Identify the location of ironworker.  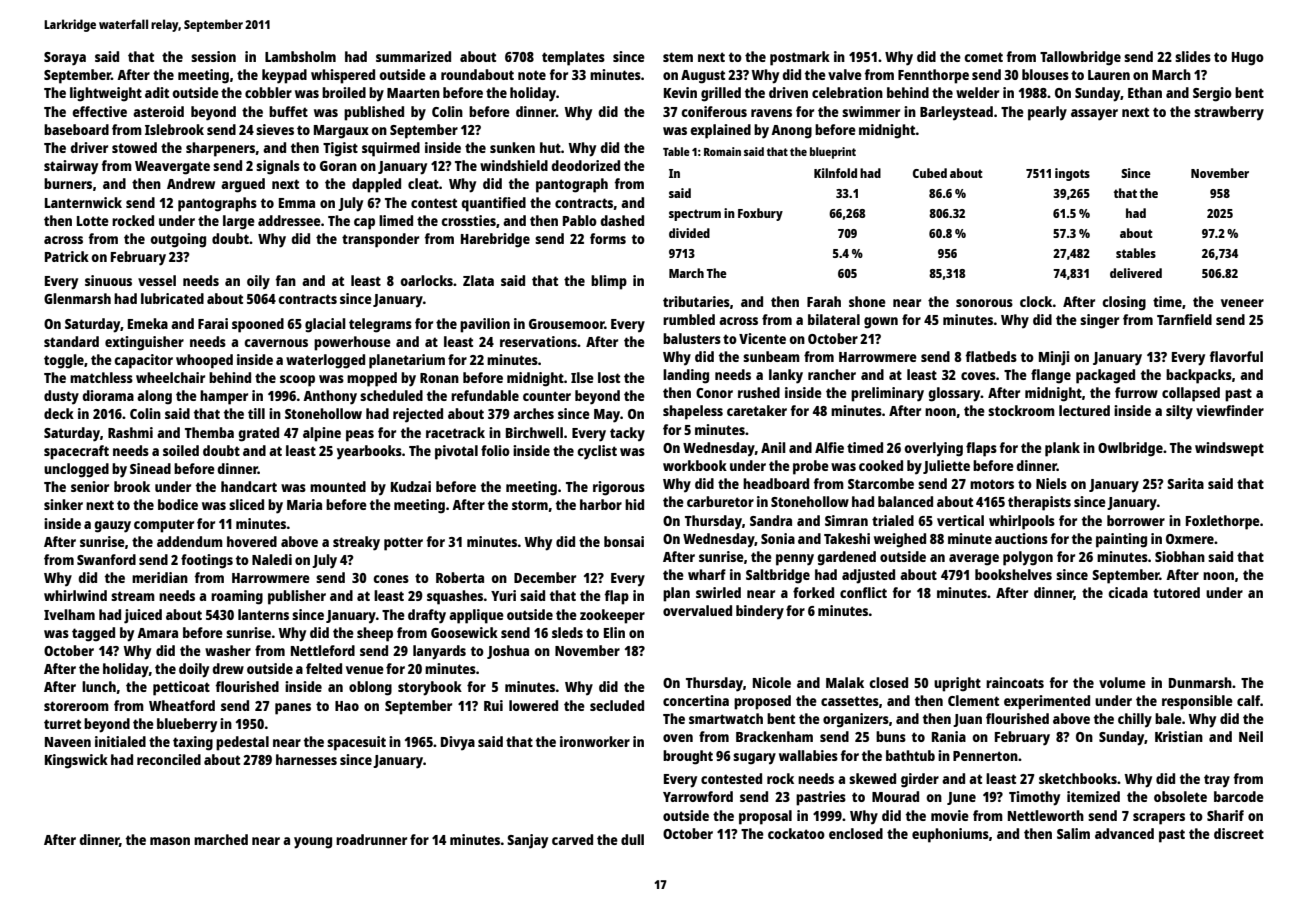
(595, 741).
